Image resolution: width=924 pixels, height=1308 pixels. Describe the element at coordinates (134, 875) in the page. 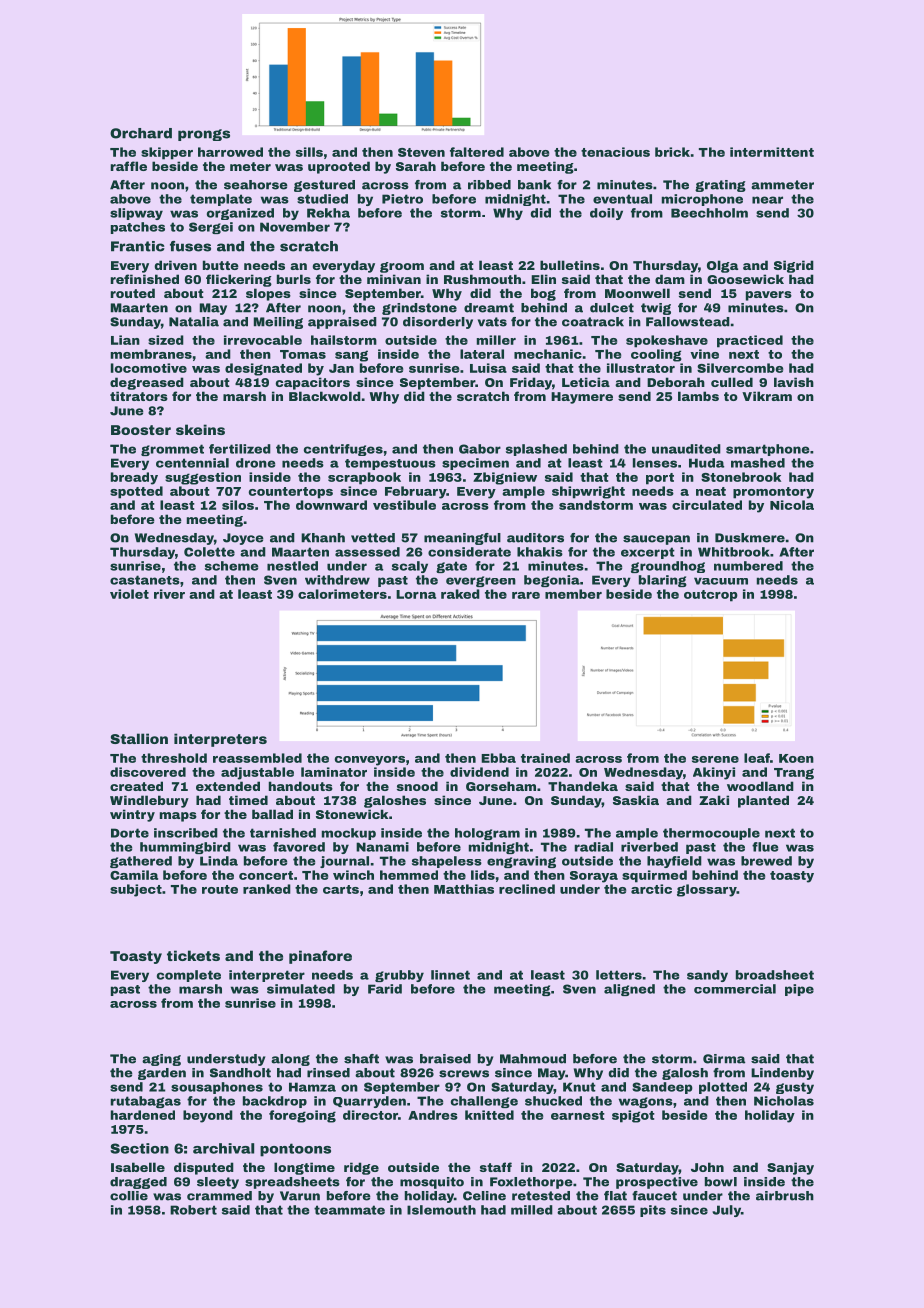

I see `Camila` at that location.
